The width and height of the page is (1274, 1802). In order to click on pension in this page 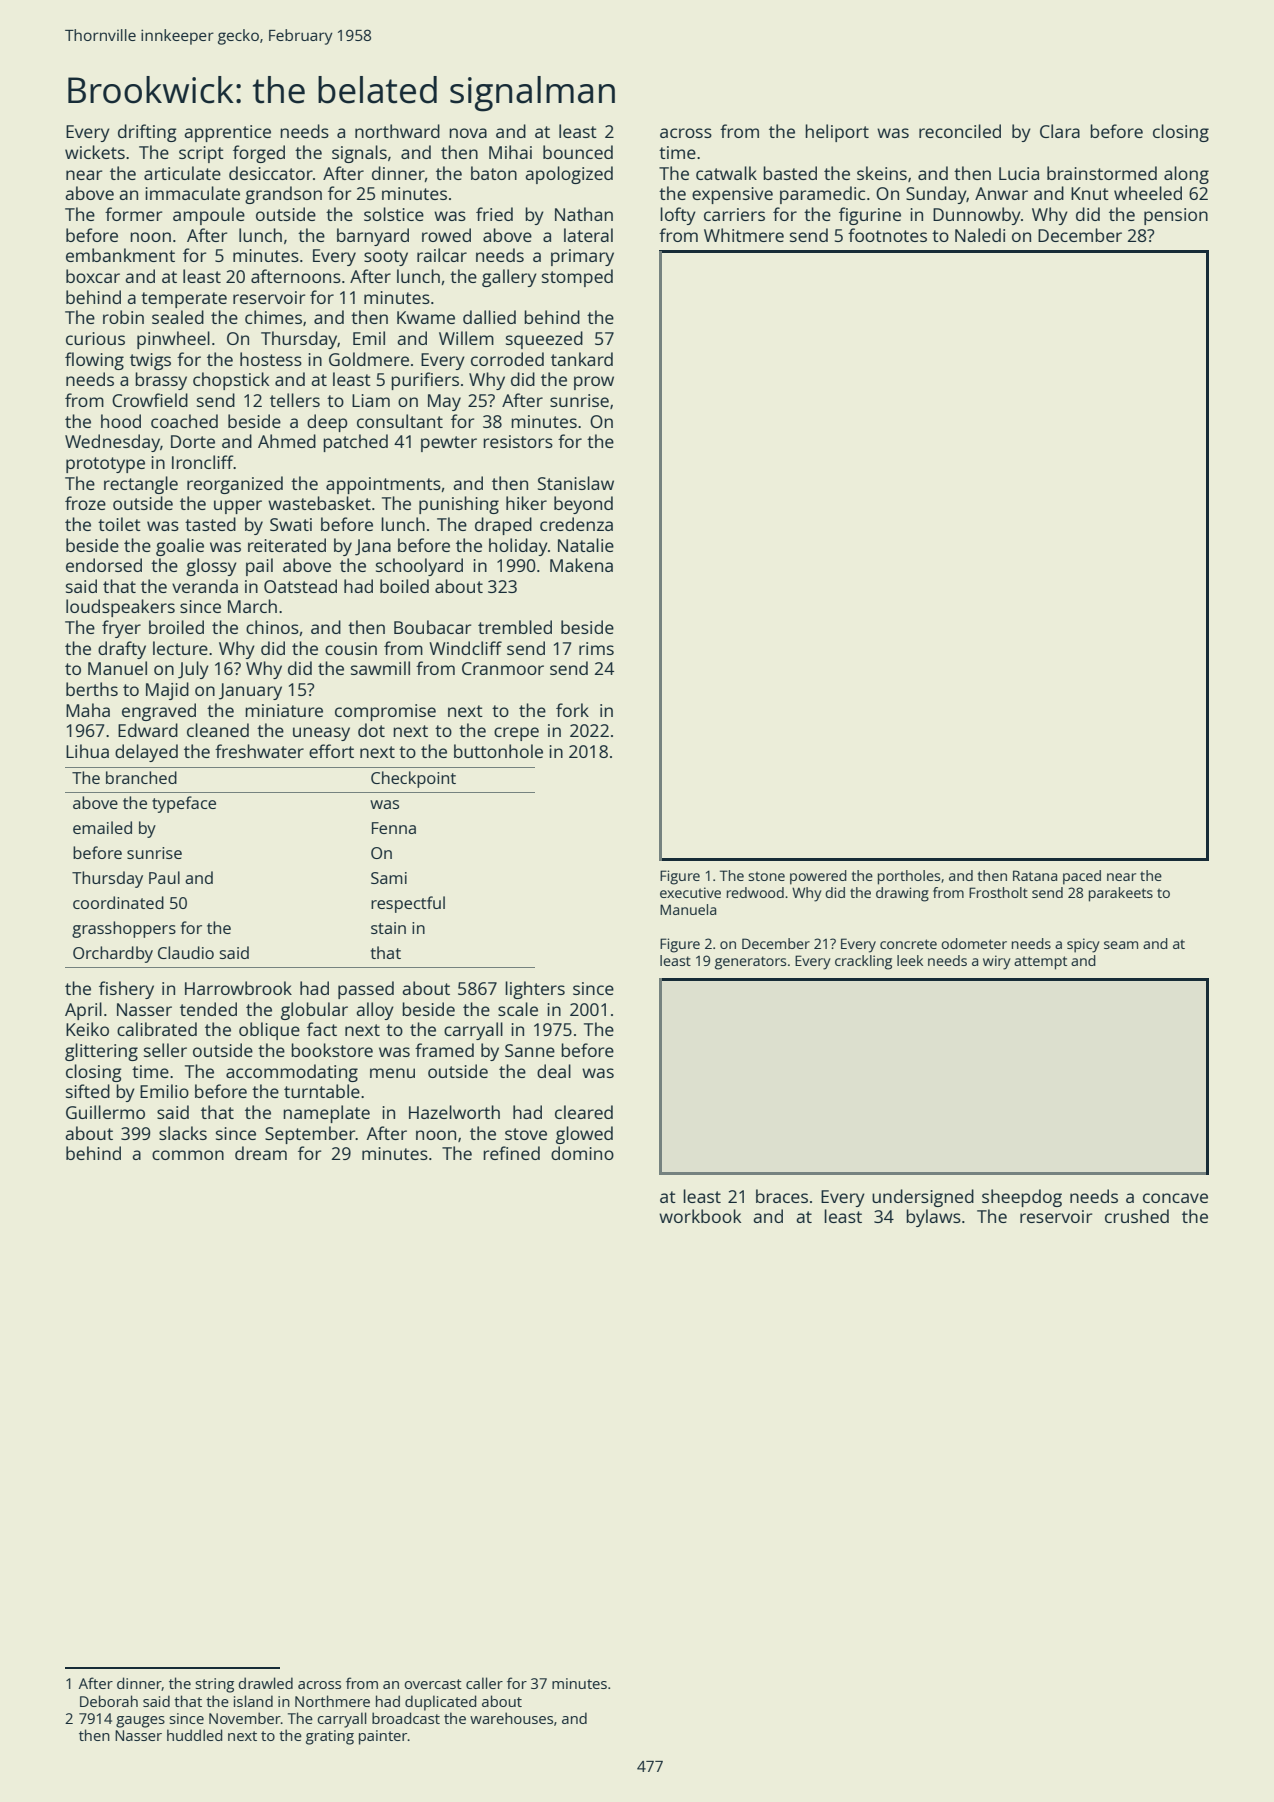, I will do `click(1176, 216)`.
